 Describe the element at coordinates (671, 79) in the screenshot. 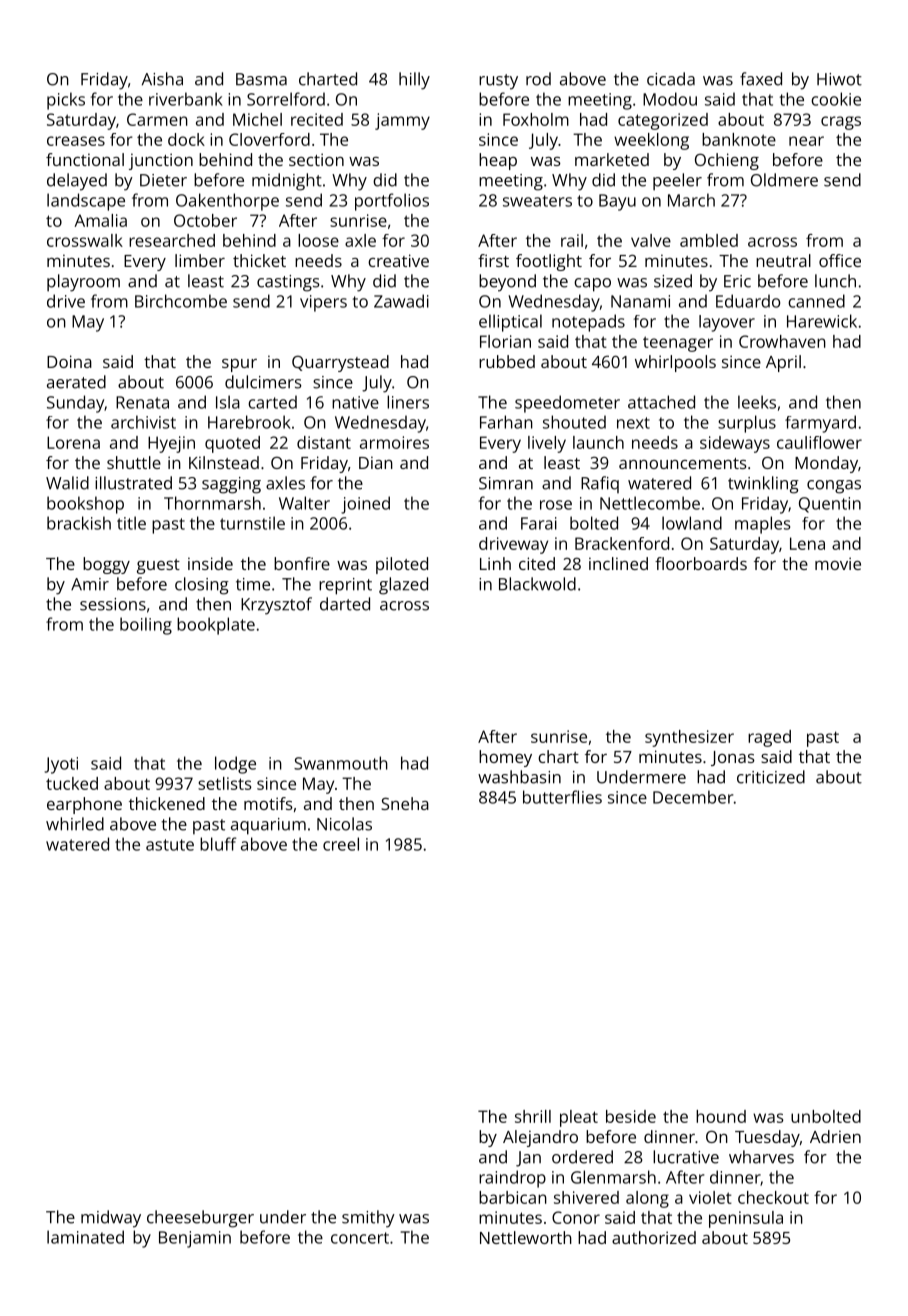

I see `cicada` at that location.
